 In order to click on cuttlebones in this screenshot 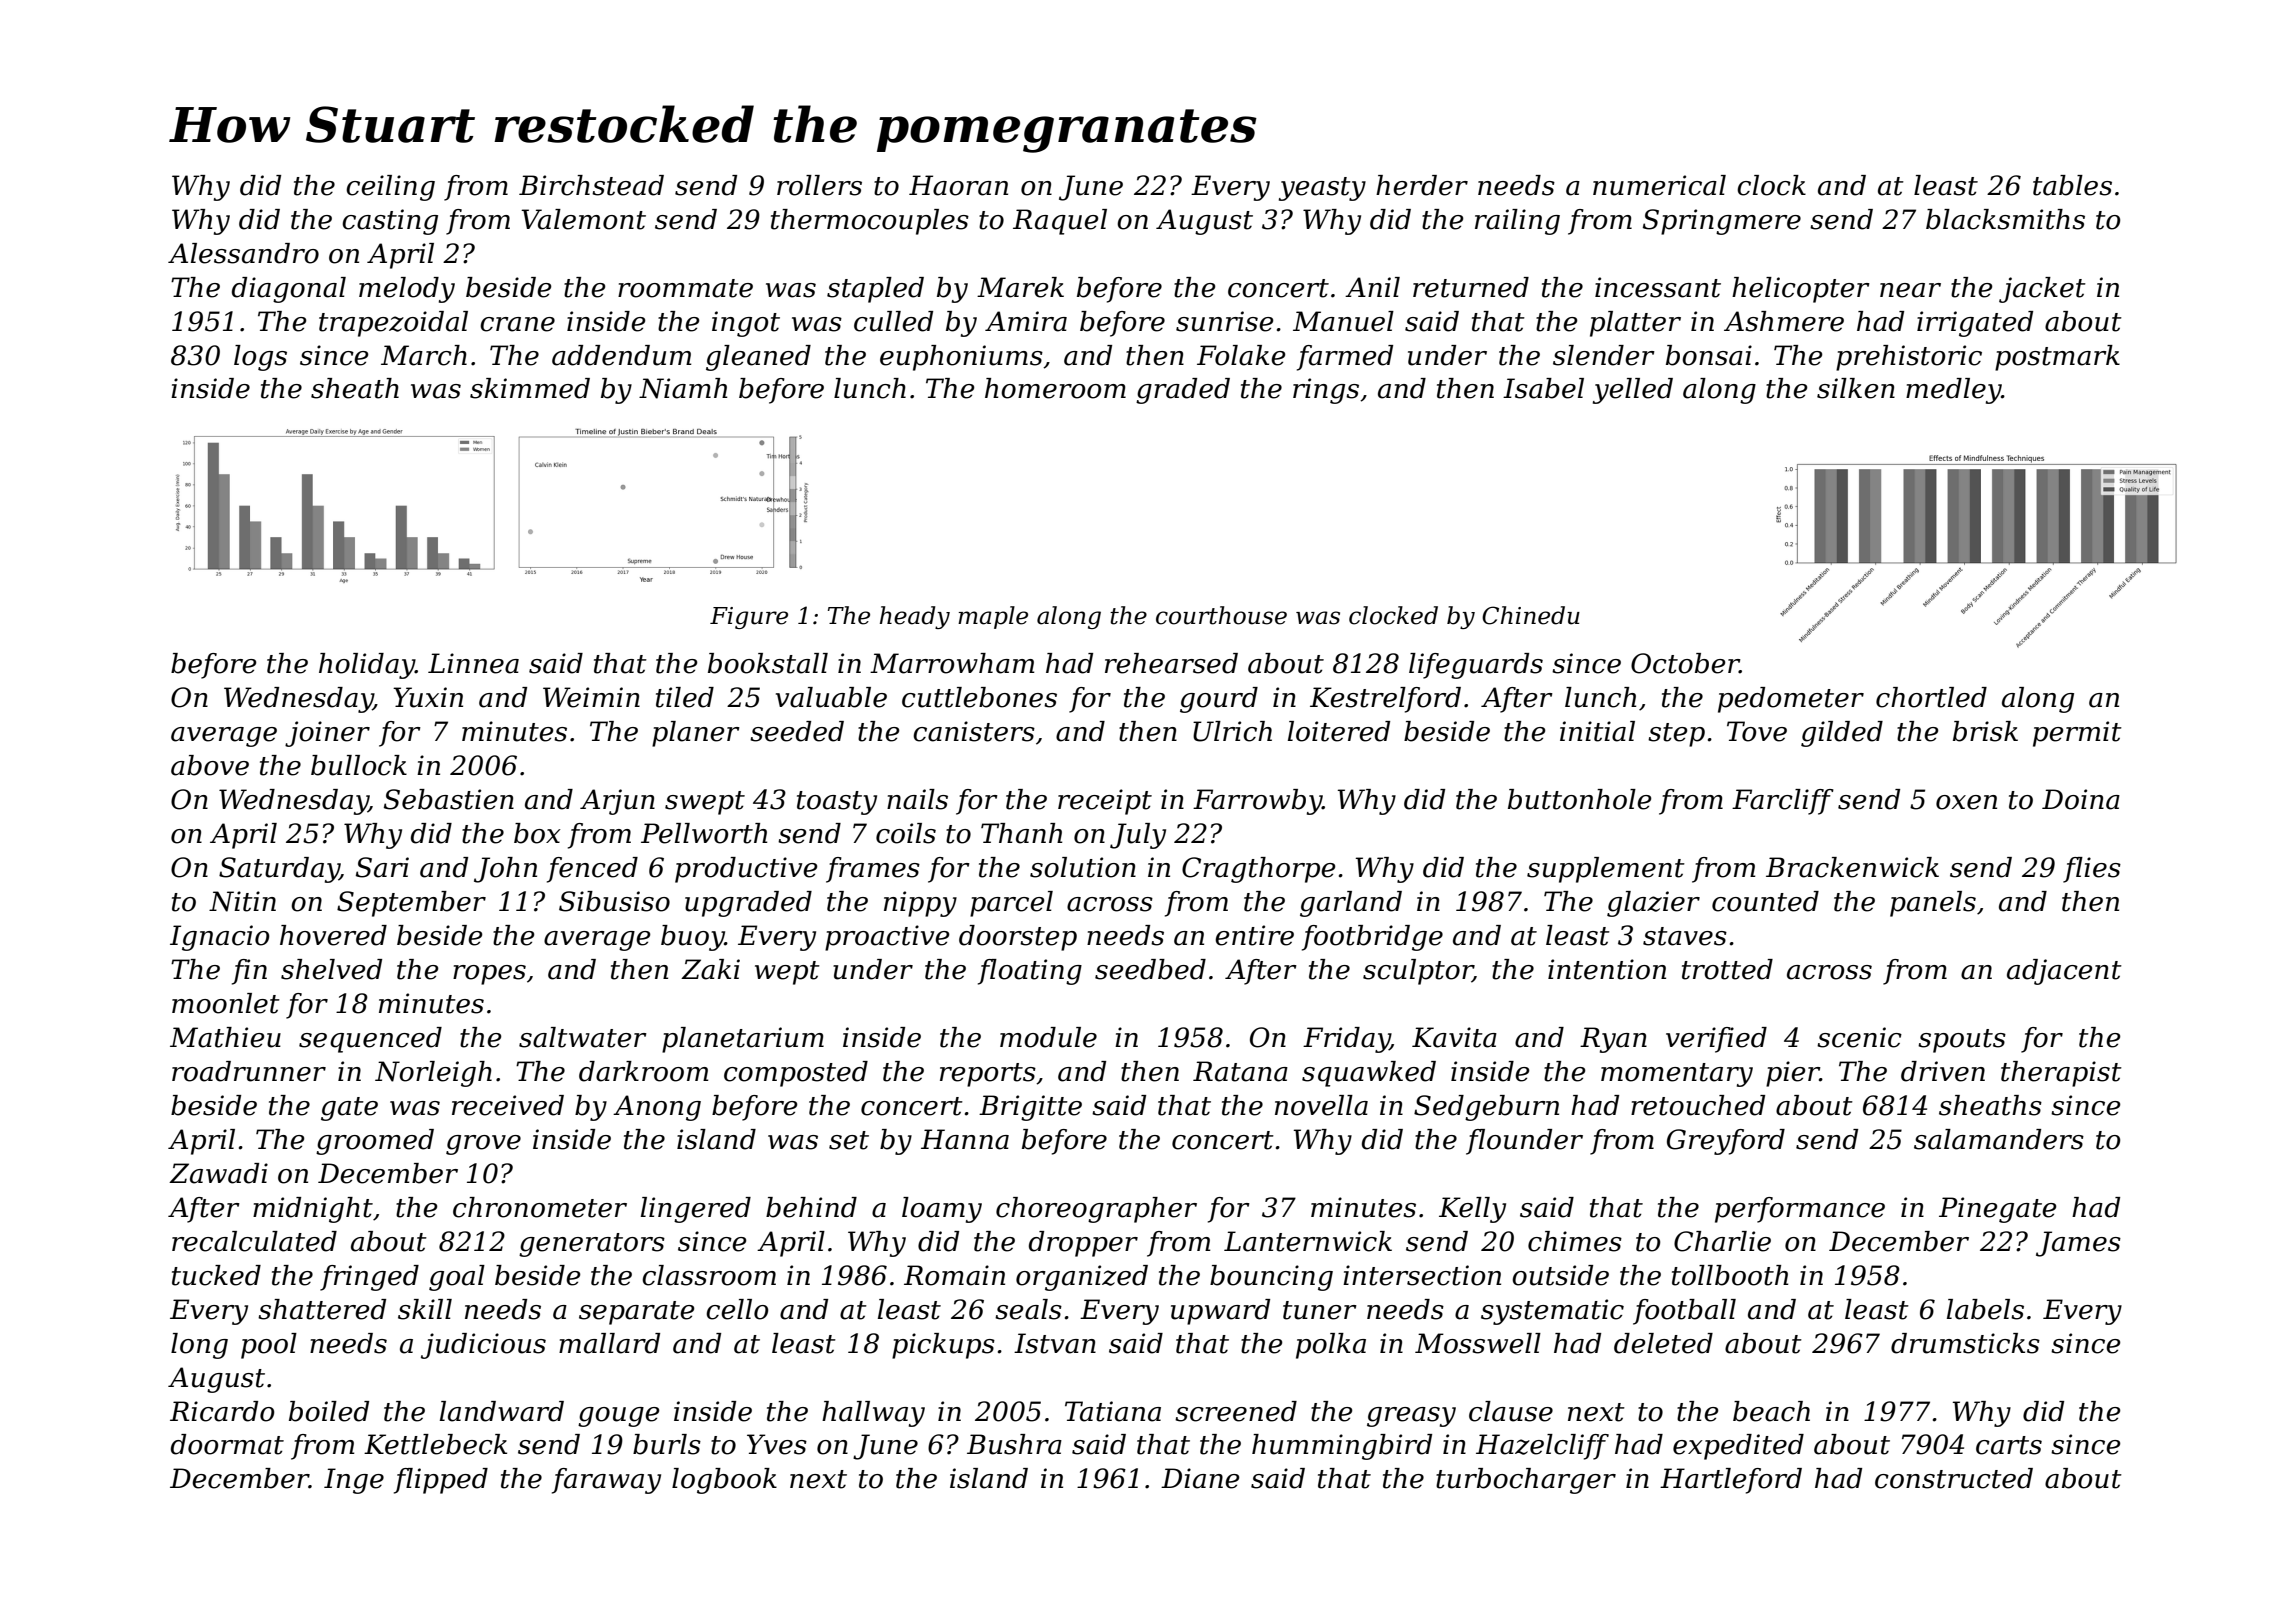, I will do `click(979, 697)`.
